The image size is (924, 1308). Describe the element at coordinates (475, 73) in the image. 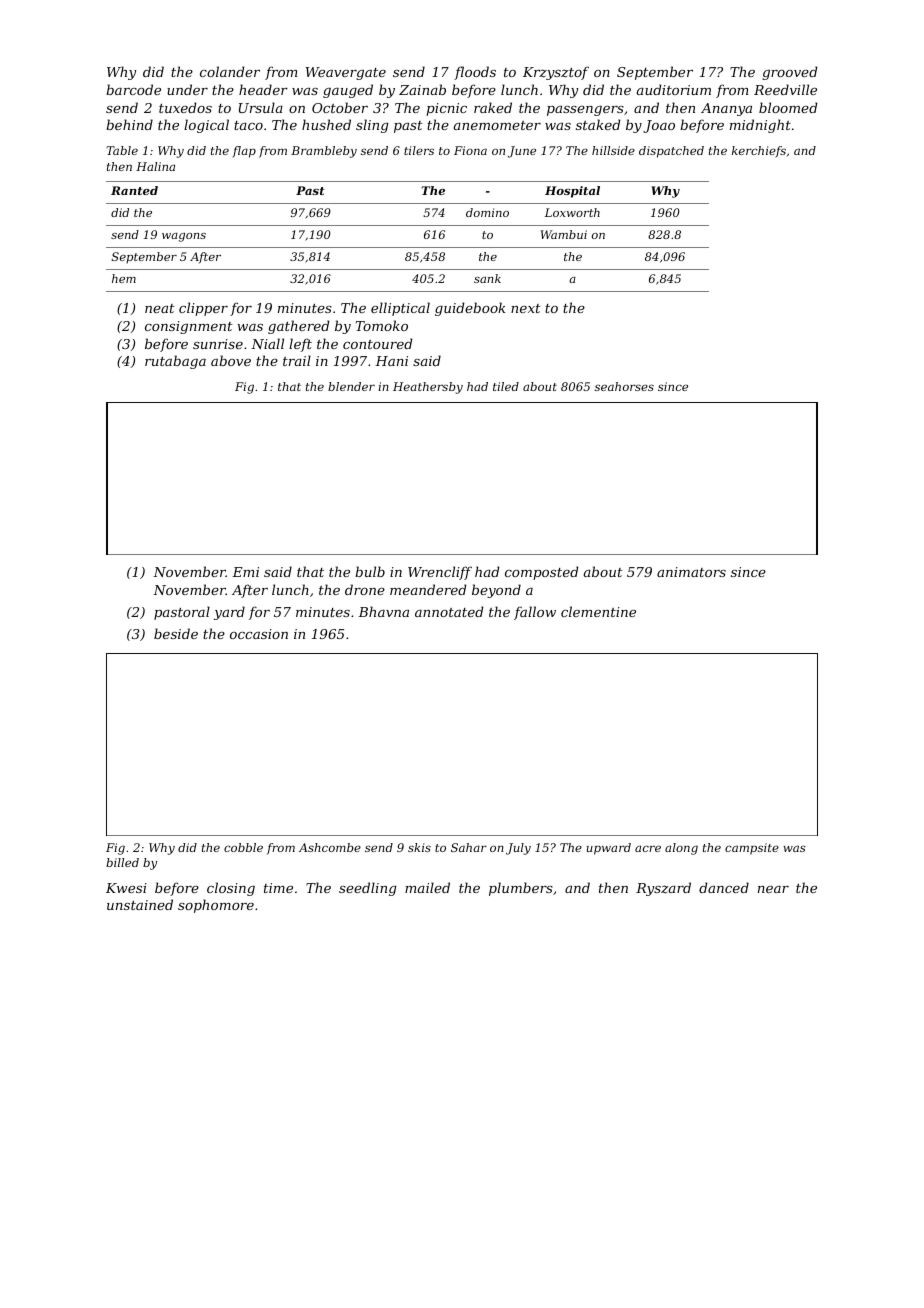

I see `floods` at that location.
